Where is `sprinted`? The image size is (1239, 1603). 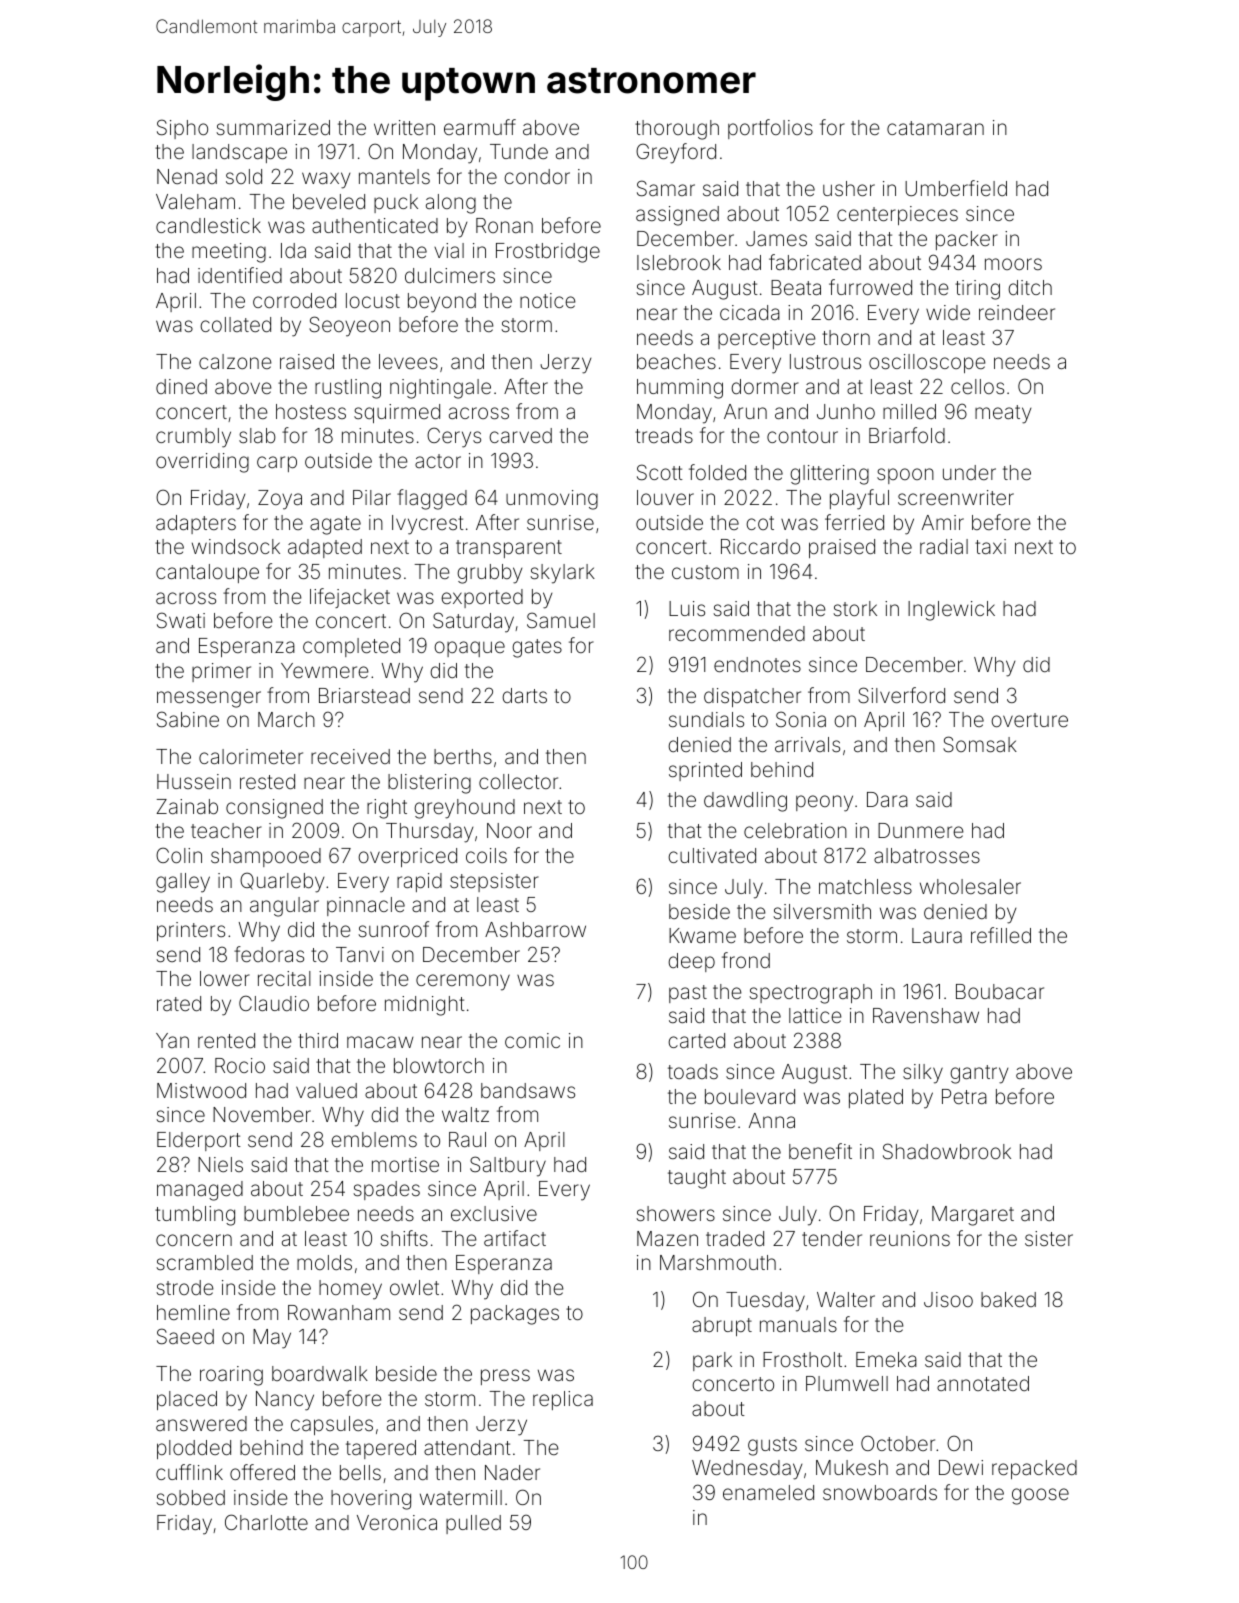 sprinted is located at coordinates (705, 771).
